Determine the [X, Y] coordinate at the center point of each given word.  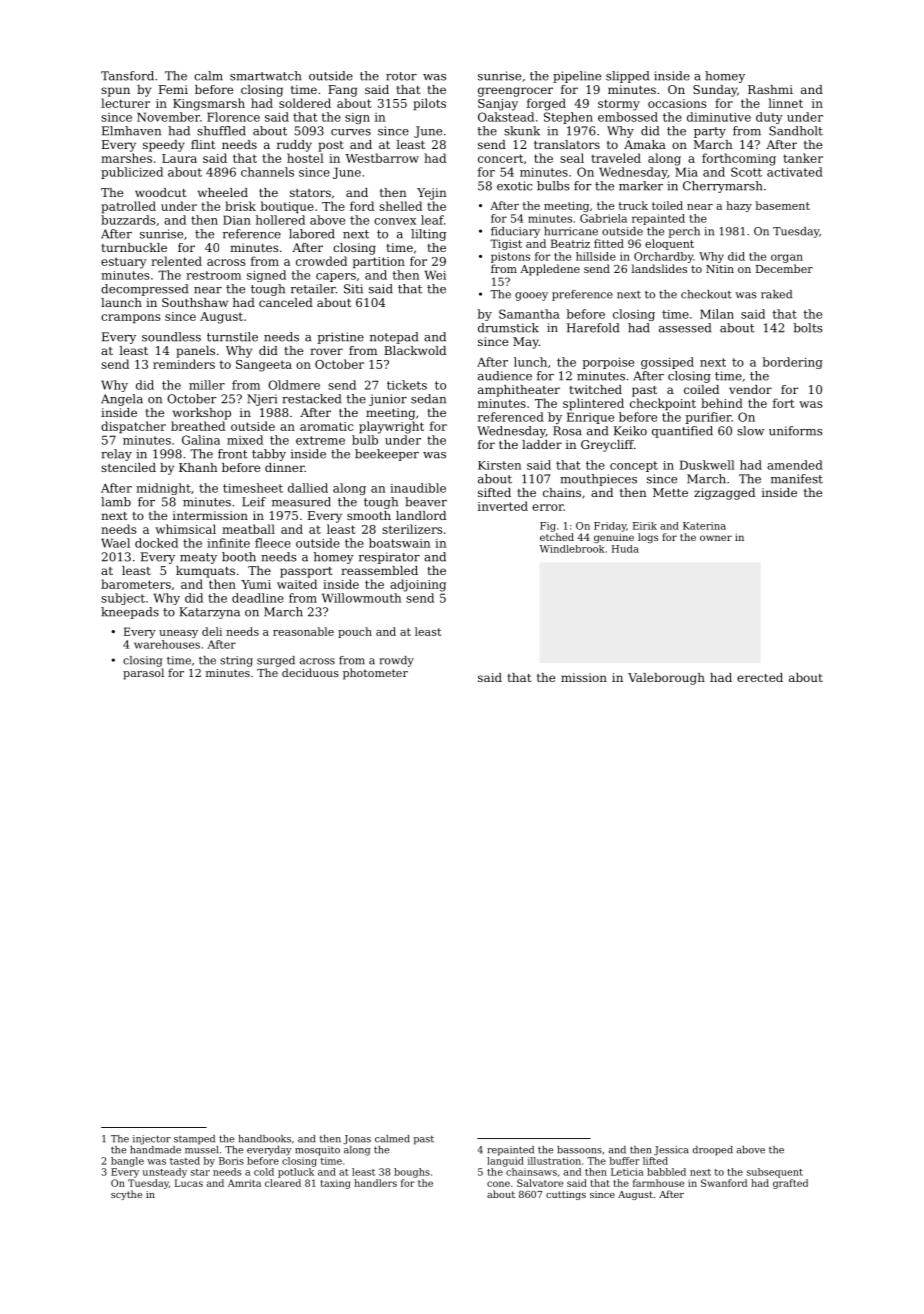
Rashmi [770, 89]
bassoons [580, 1150]
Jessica [671, 1151]
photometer [375, 674]
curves [351, 132]
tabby [269, 455]
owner [716, 538]
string [236, 661]
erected [760, 677]
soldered [305, 103]
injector [152, 1140]
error [548, 507]
